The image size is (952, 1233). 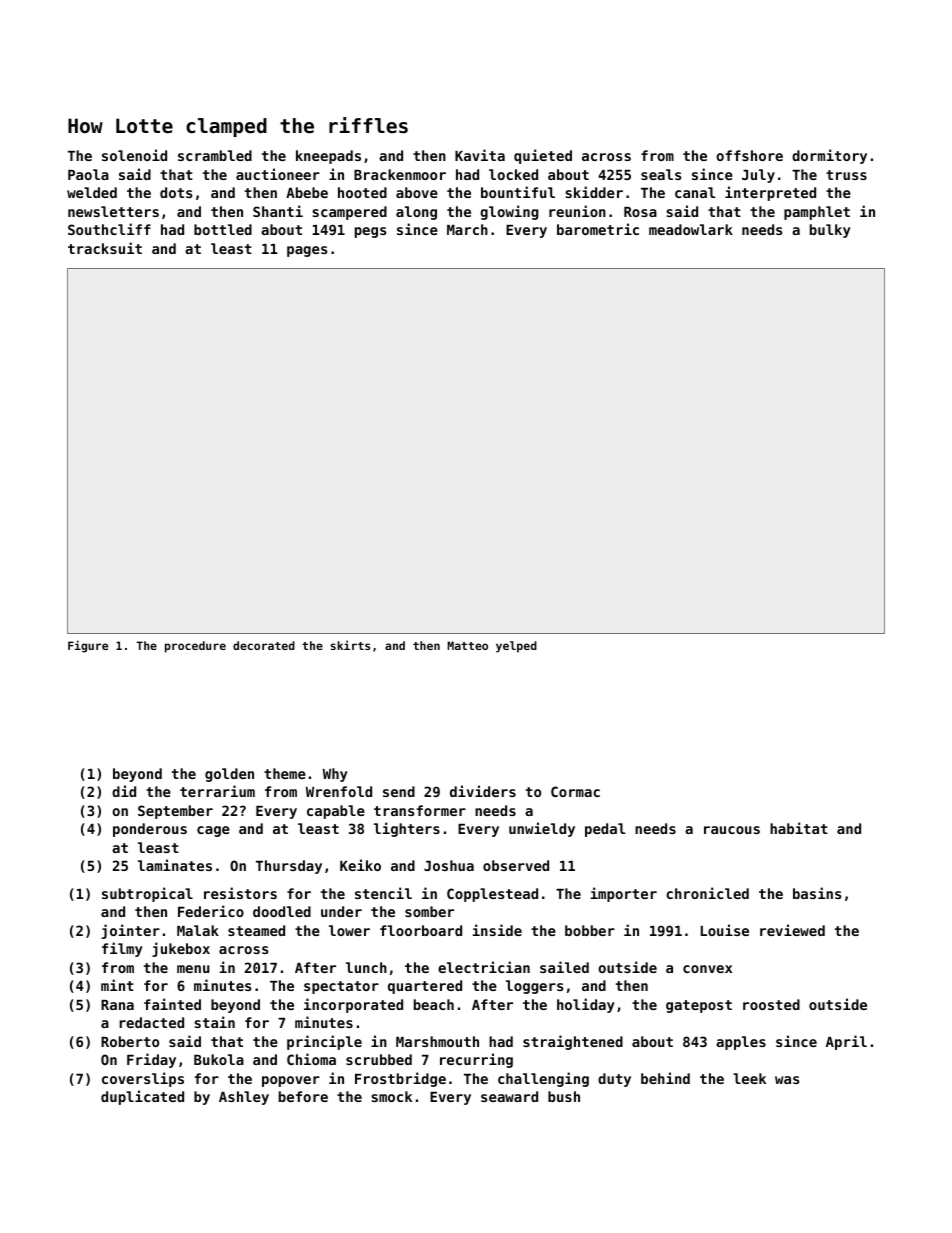 What do you see at coordinates (691, 229) in the screenshot?
I see `meadowlark` at bounding box center [691, 229].
